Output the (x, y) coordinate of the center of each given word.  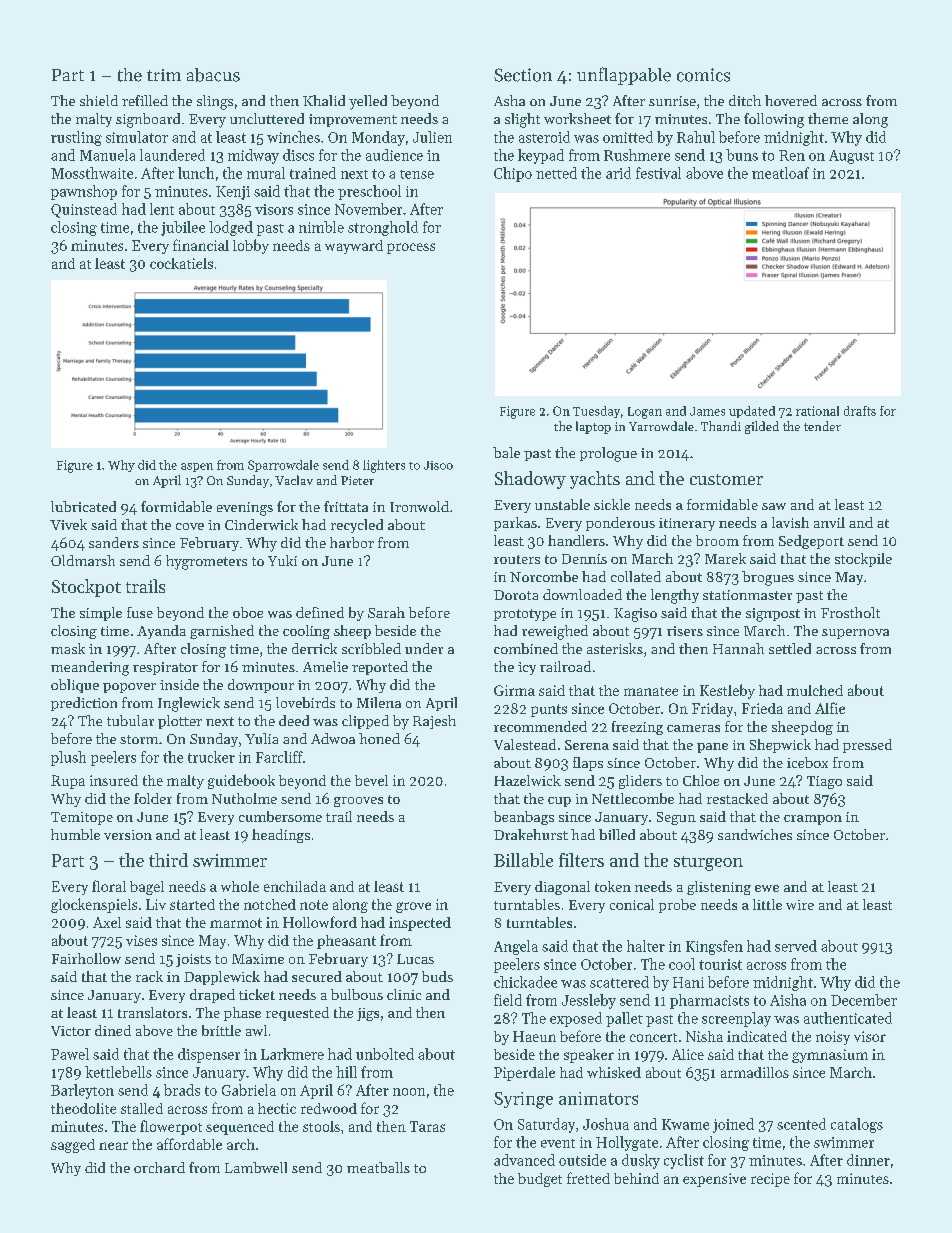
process (411, 248)
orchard (159, 1167)
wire (800, 905)
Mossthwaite (92, 173)
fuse (140, 612)
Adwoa (333, 738)
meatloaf (780, 173)
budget (540, 1180)
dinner (868, 1160)
